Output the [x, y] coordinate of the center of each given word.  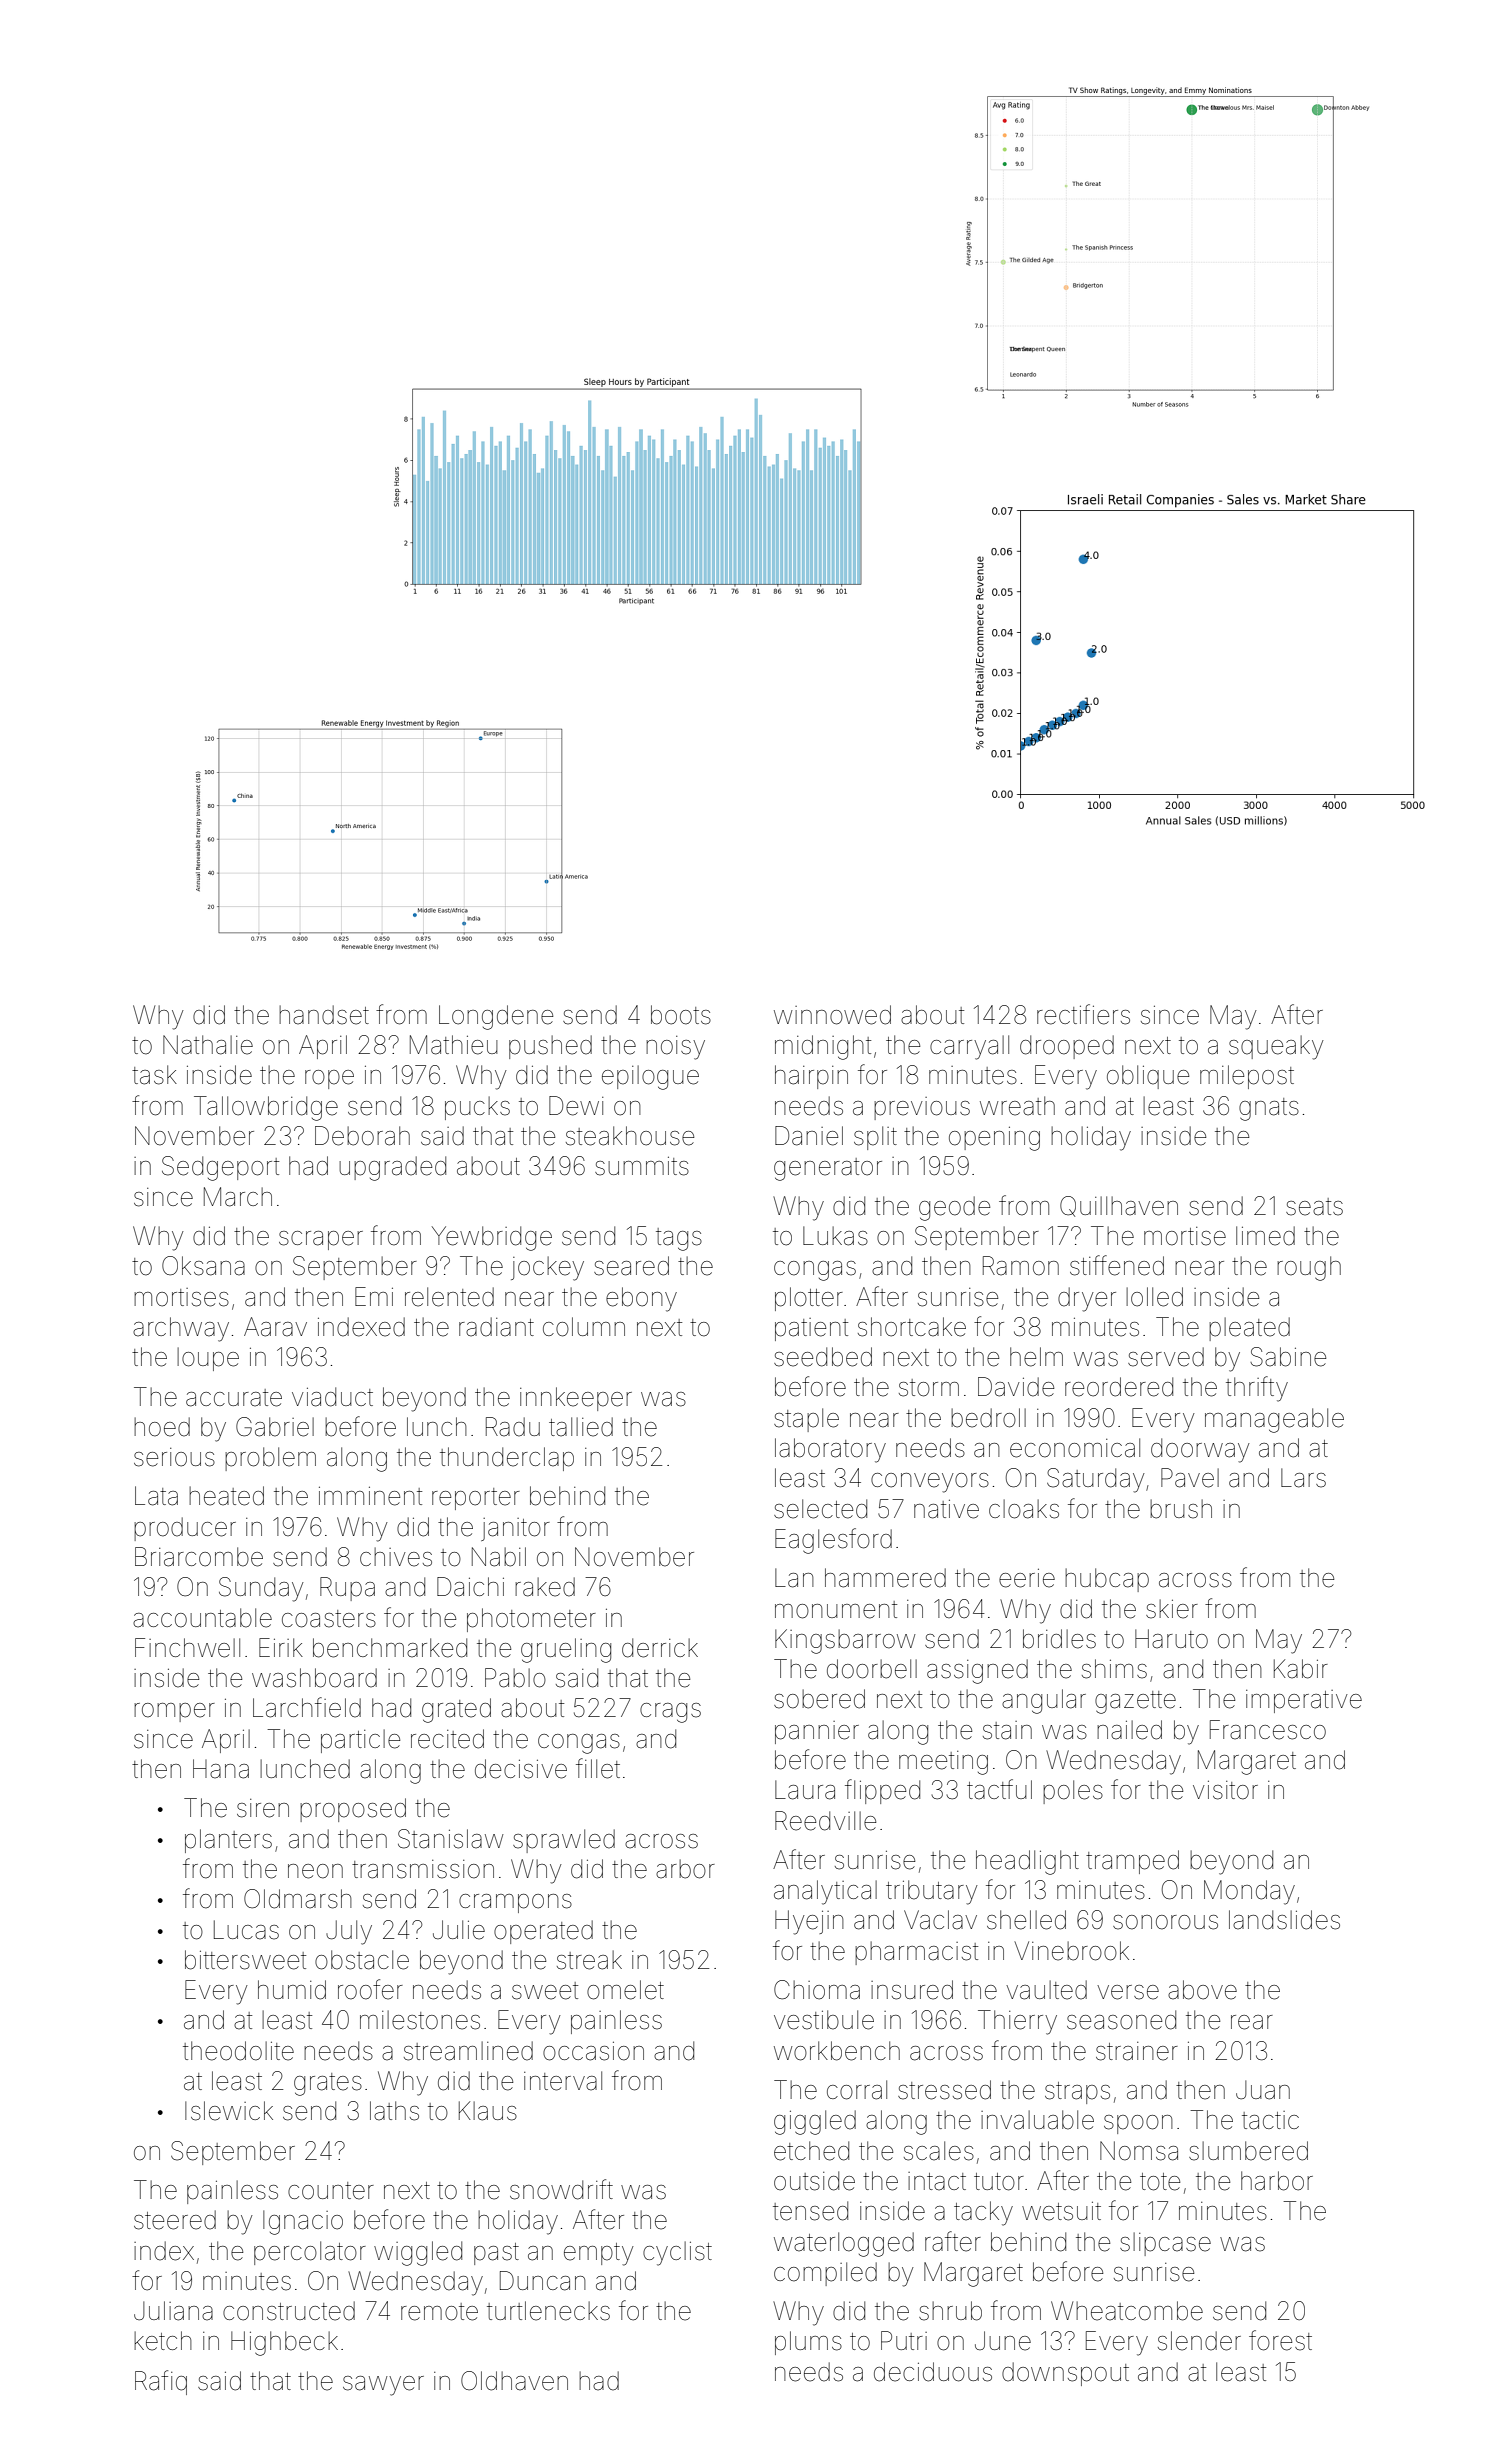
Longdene [496, 1017]
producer [185, 1529]
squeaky [1276, 1047]
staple [806, 1420]
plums [808, 2343]
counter [331, 2191]
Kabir [1301, 1669]
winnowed [832, 1015]
